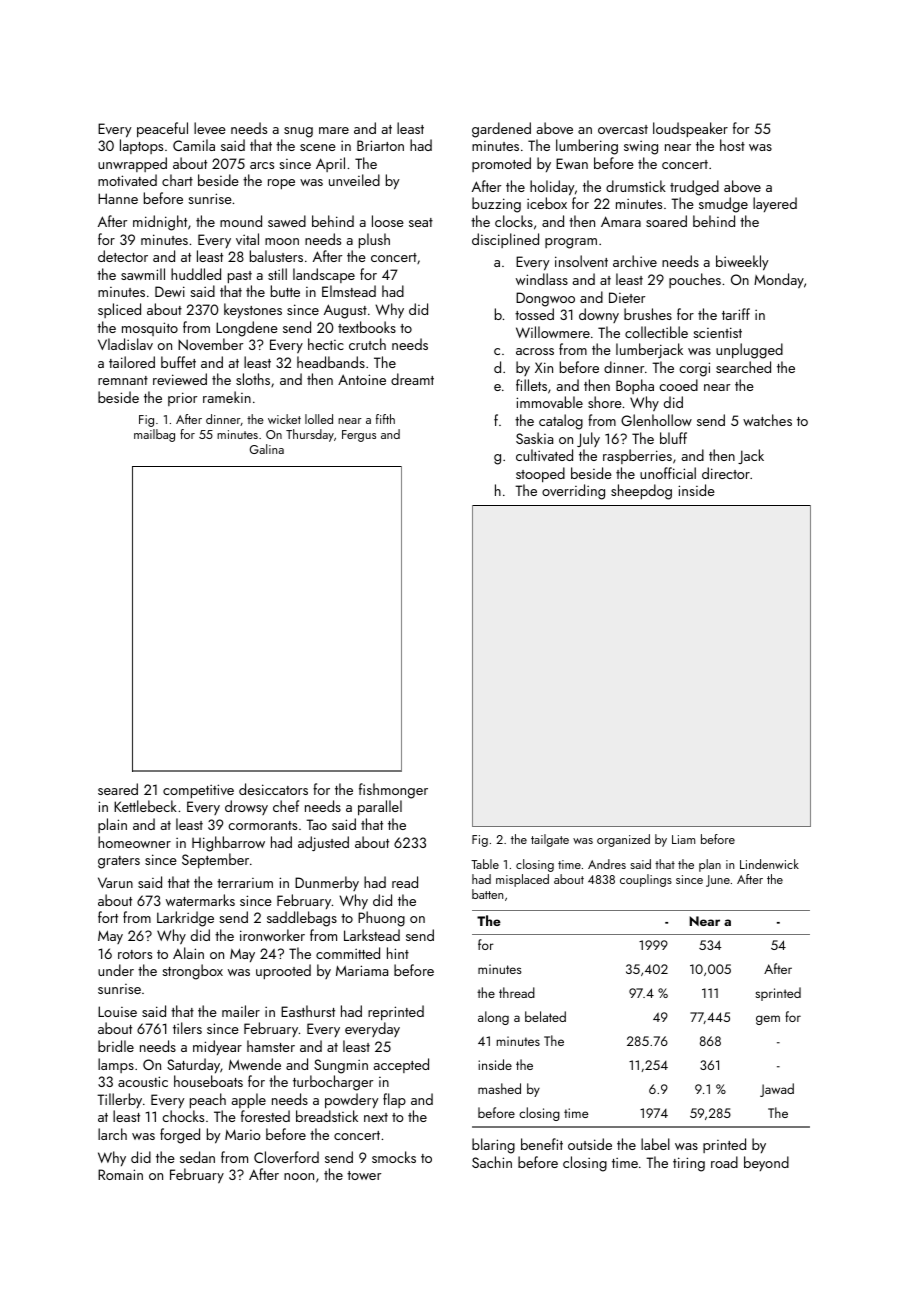 The width and height of the screenshot is (908, 1316). Describe the element at coordinates (141, 146) in the screenshot. I see `laptops` at that location.
